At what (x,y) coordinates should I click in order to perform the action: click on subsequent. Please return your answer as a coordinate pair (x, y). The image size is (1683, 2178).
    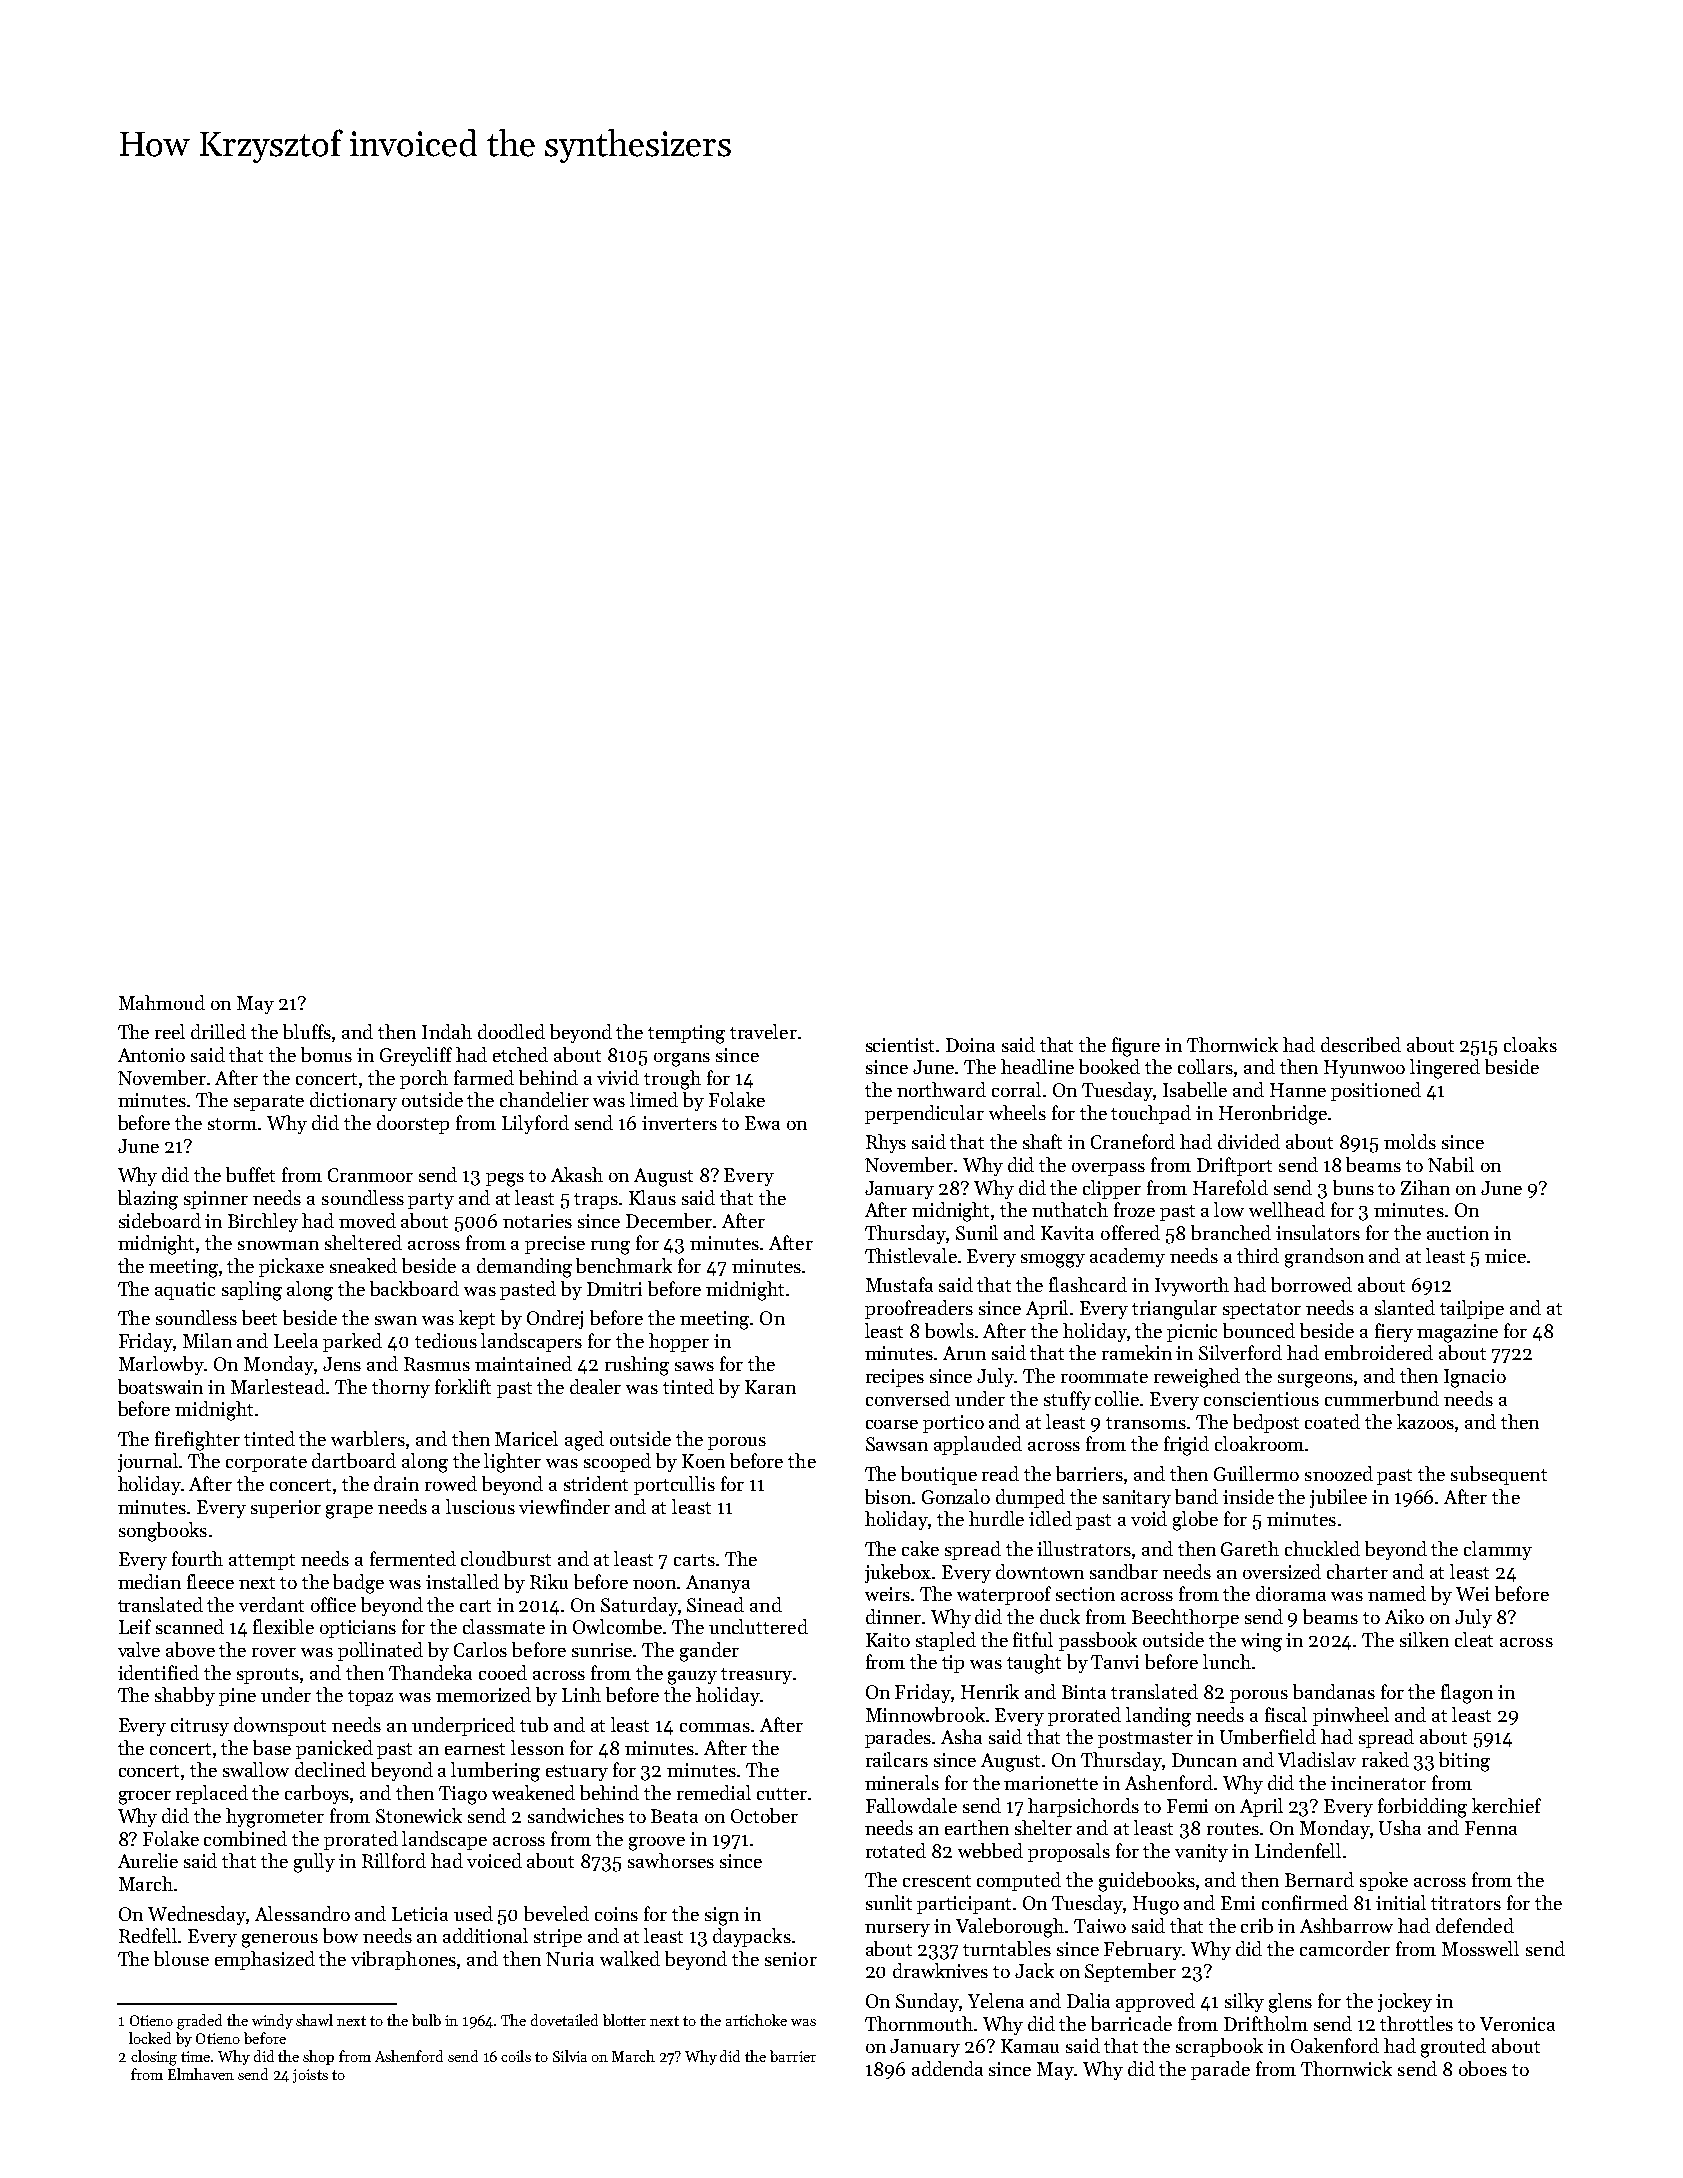
    Looking at the image, I should click on (1499, 1475).
